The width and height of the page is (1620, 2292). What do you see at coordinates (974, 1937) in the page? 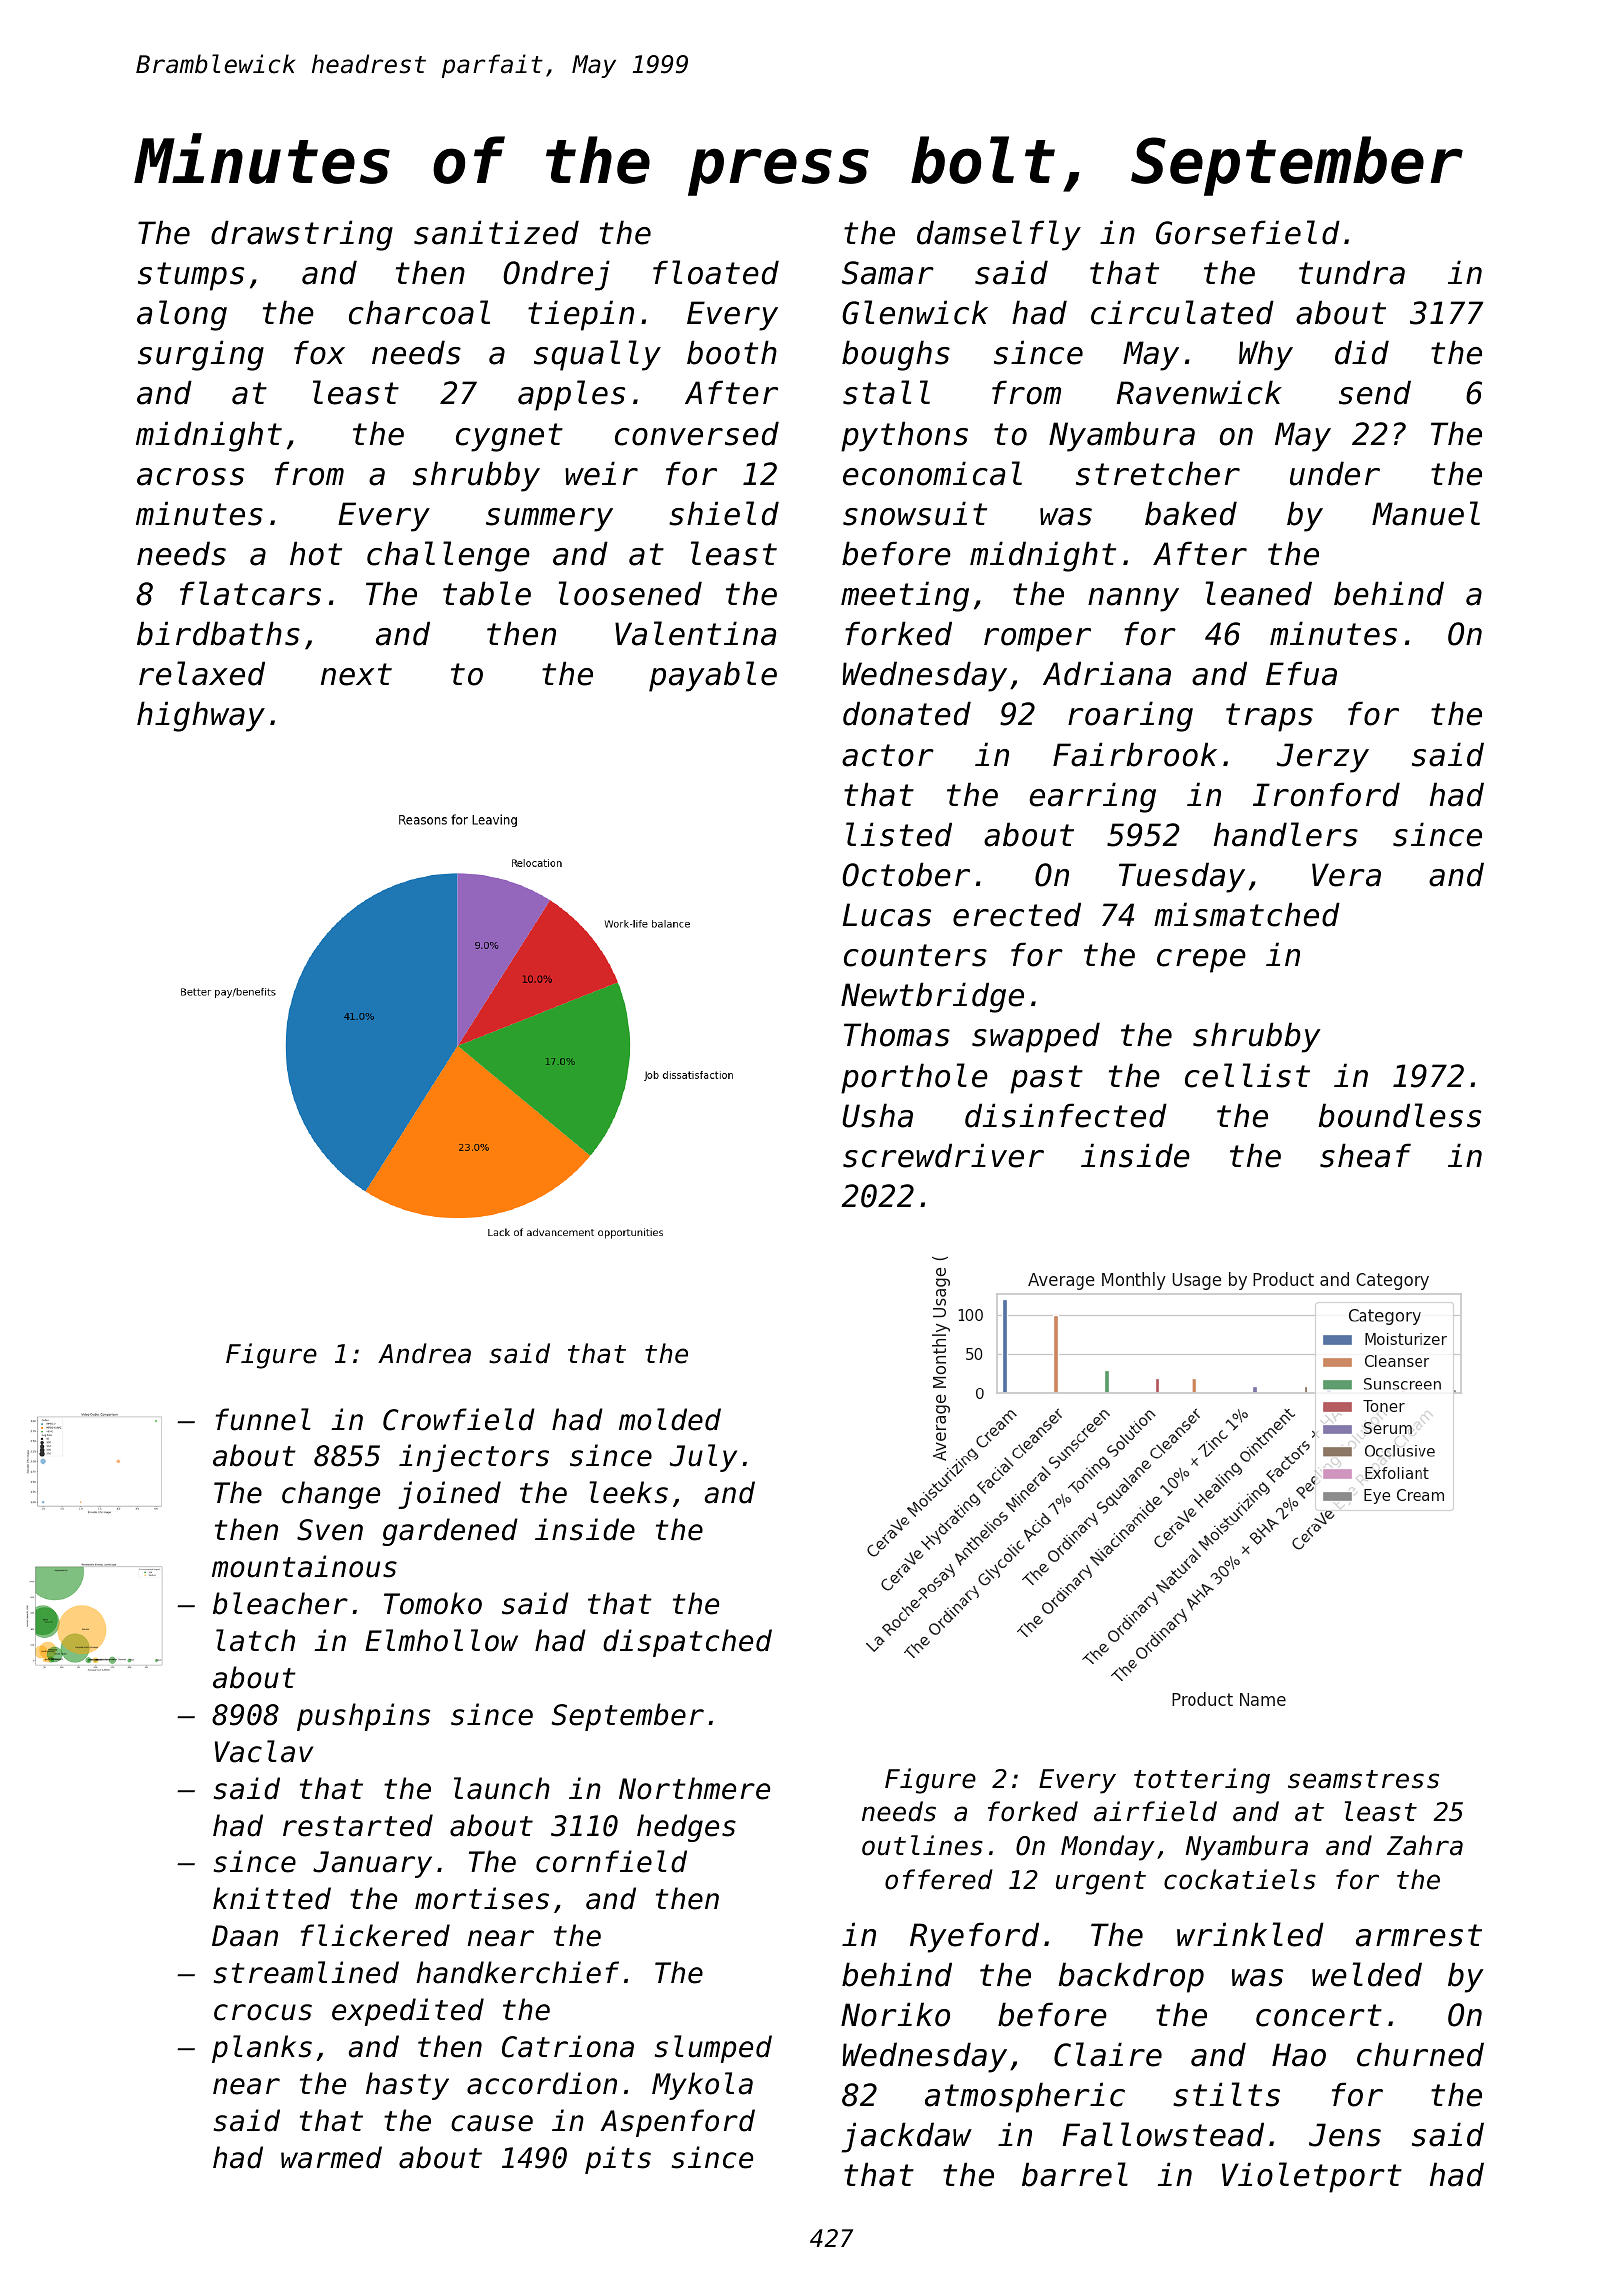
I see `Ryeford` at bounding box center [974, 1937].
